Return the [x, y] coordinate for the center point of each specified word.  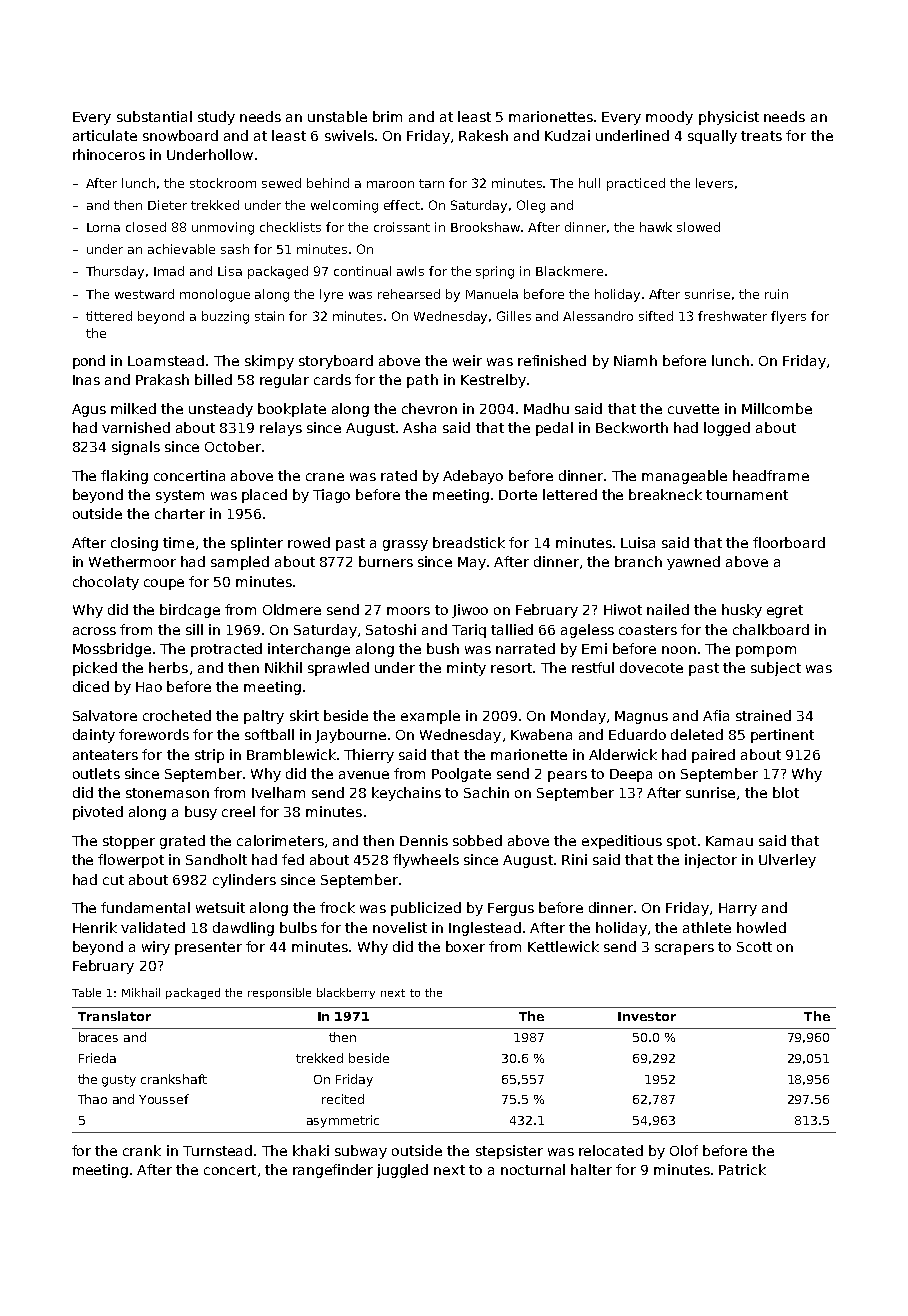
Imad [169, 271]
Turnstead [217, 1150]
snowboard [180, 135]
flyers [788, 317]
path [422, 381]
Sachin [486, 792]
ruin [776, 294]
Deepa [631, 775]
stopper [129, 842]
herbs [168, 667]
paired [713, 756]
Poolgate [461, 775]
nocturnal [533, 1169]
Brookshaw [486, 227]
